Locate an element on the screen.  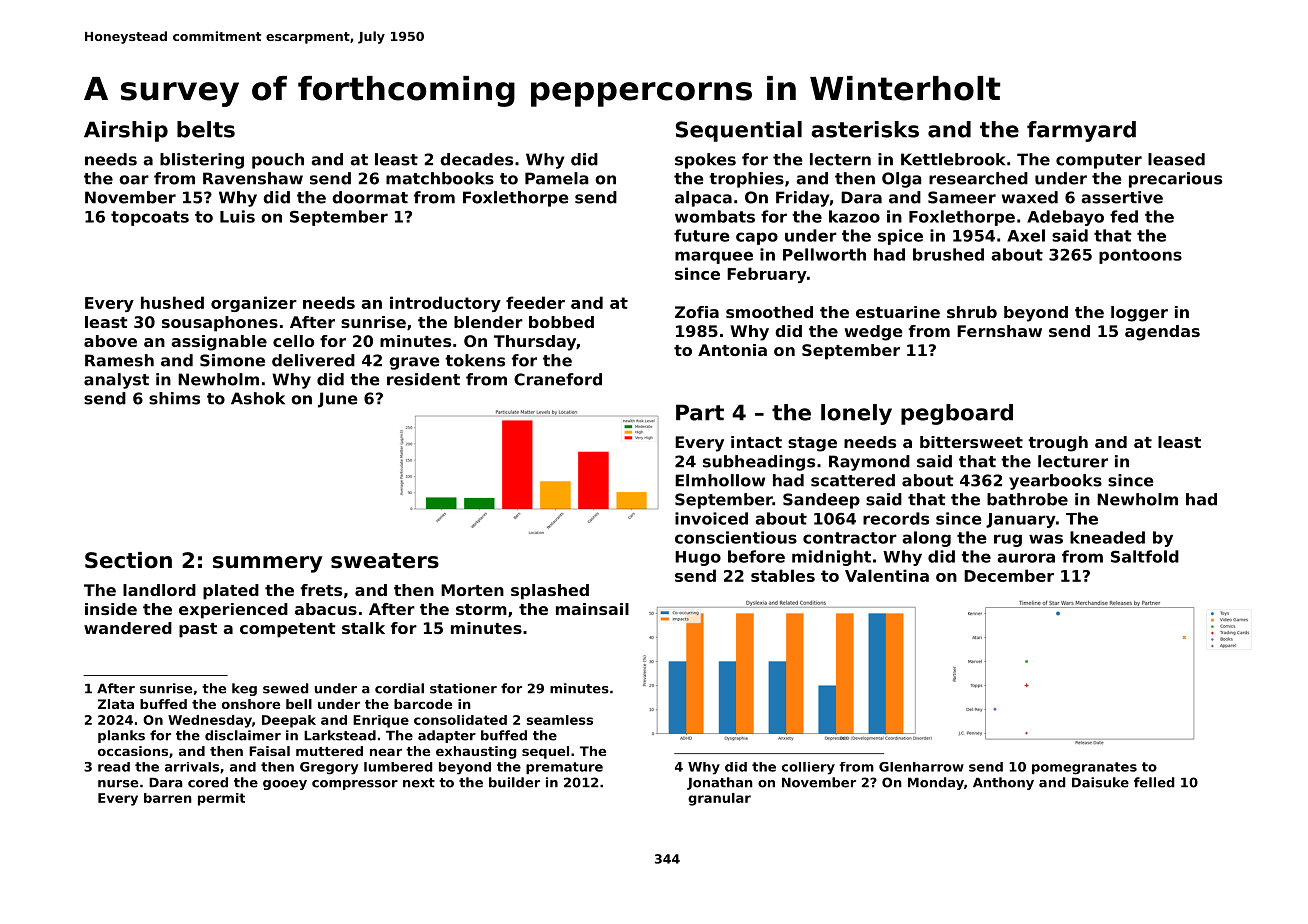
Anthony is located at coordinates (1003, 783).
